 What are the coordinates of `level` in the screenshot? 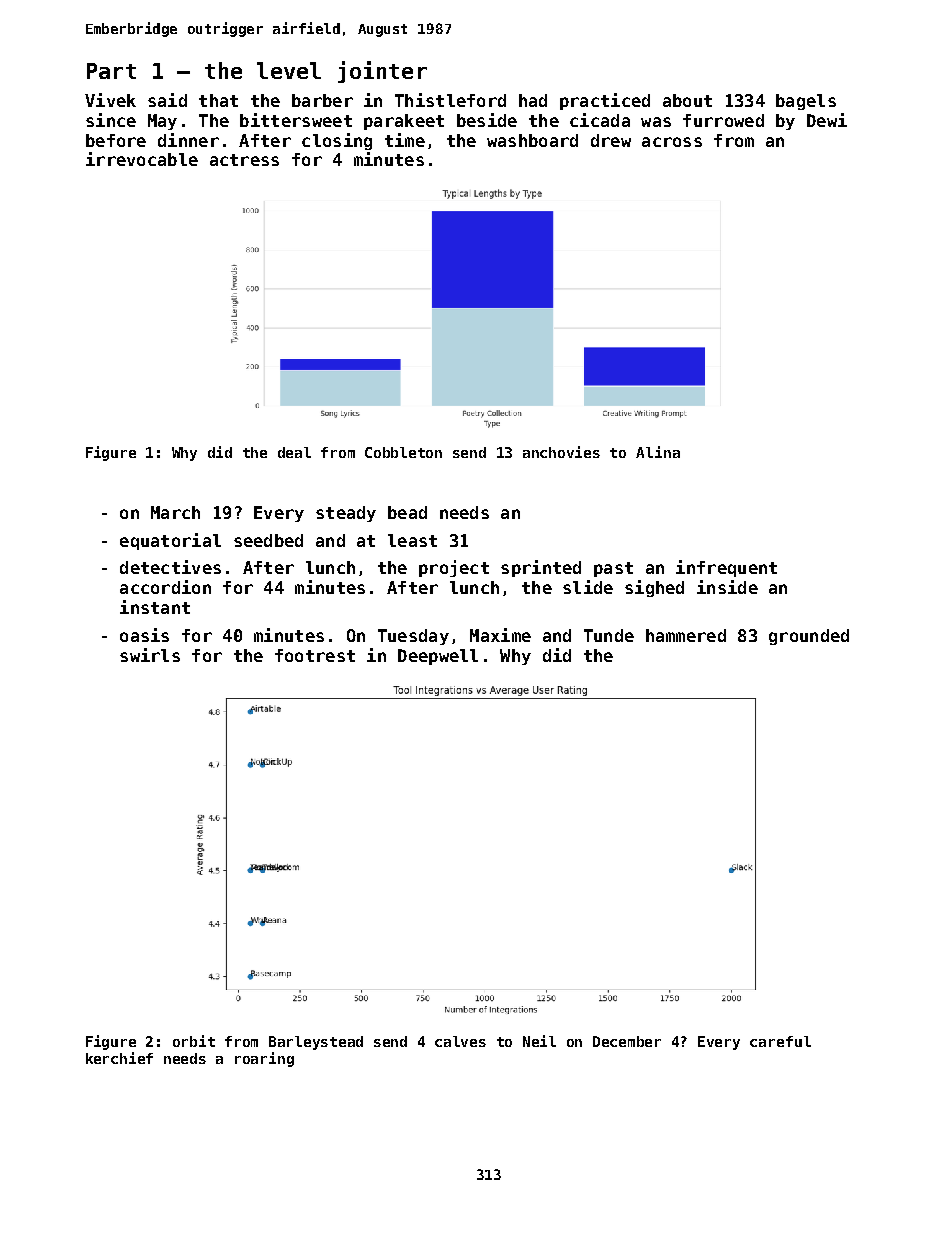 It's located at (289, 70).
